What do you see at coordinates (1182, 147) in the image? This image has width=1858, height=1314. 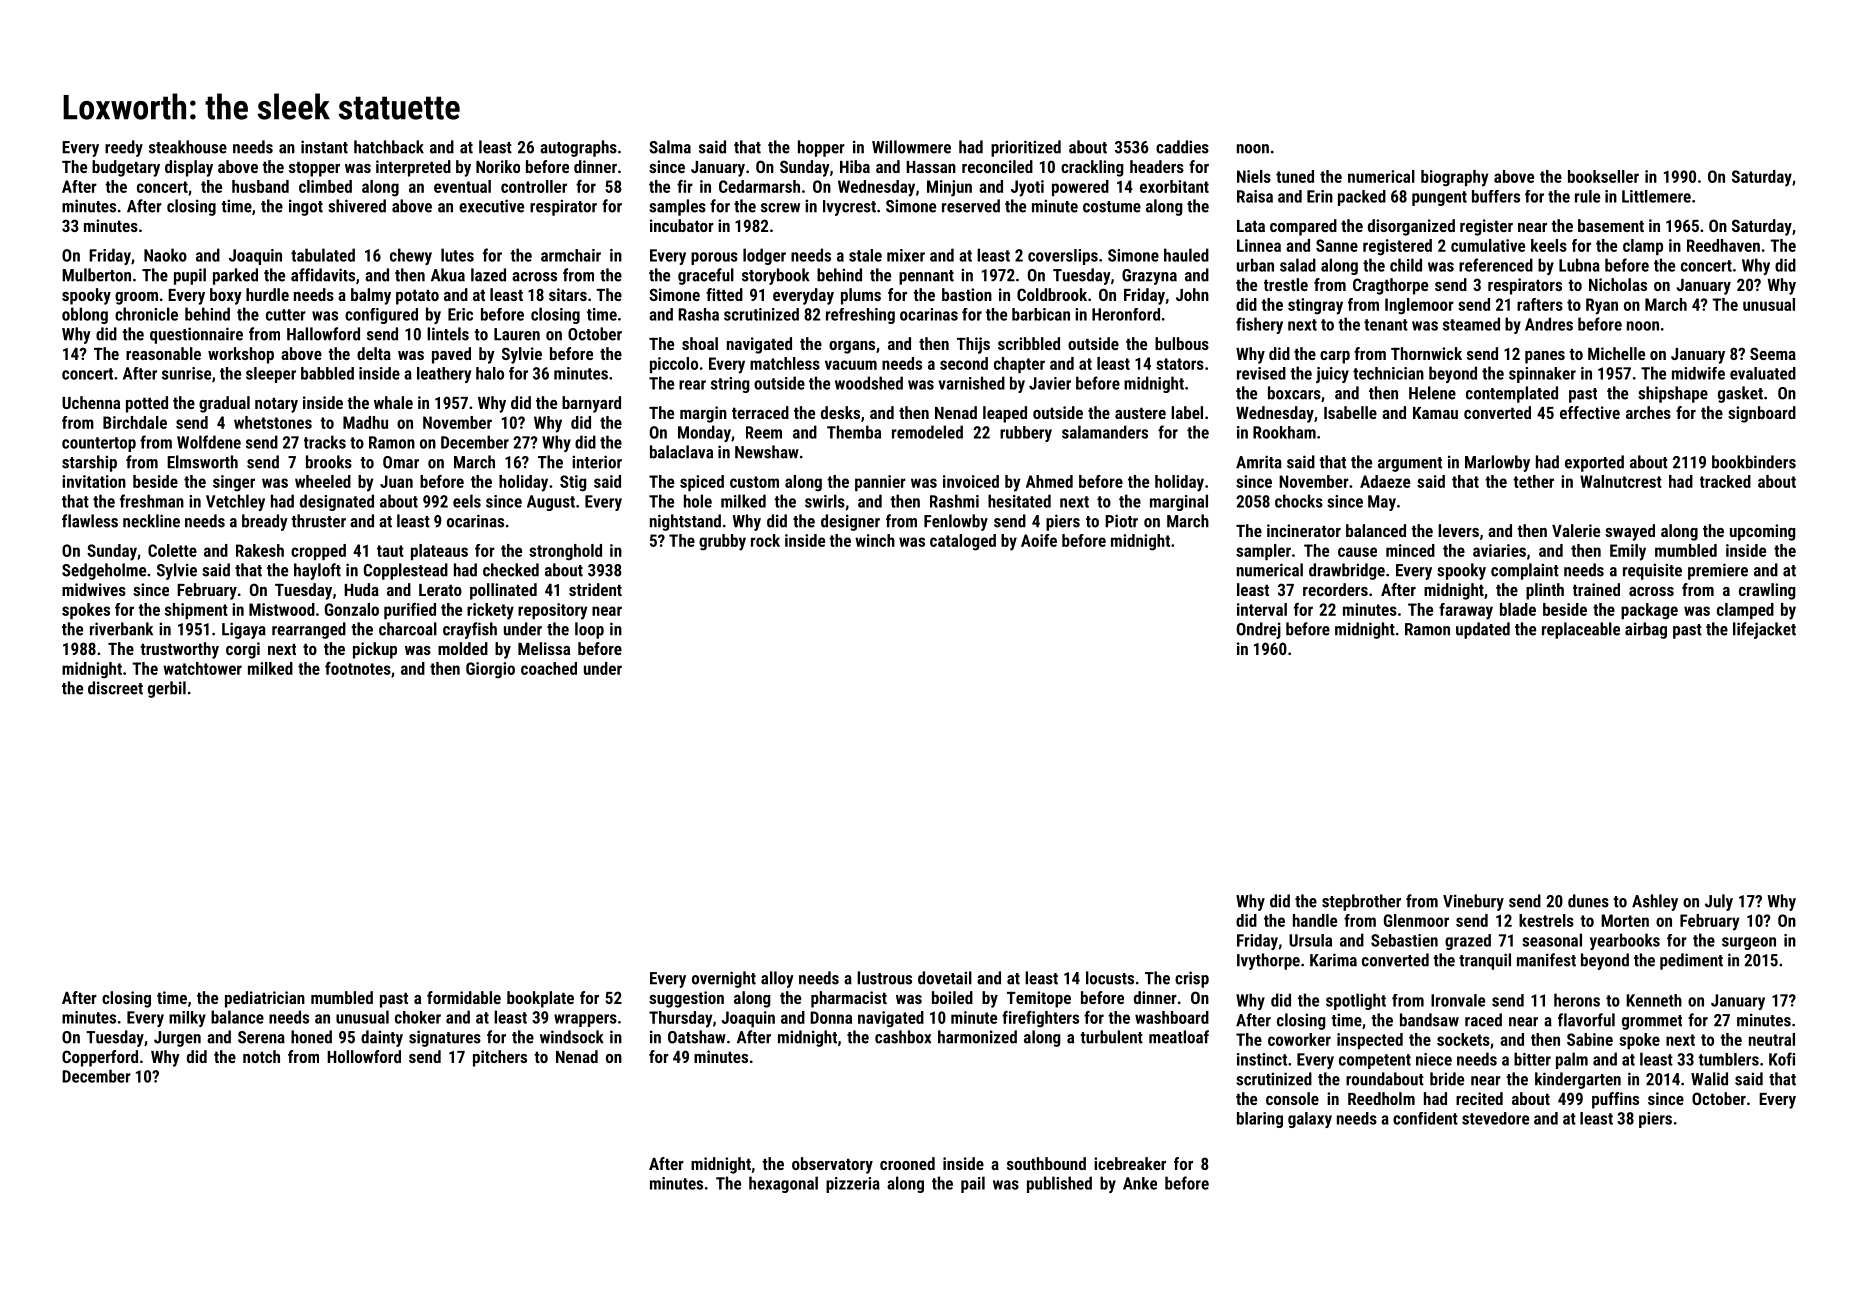 I see `caddies` at bounding box center [1182, 147].
